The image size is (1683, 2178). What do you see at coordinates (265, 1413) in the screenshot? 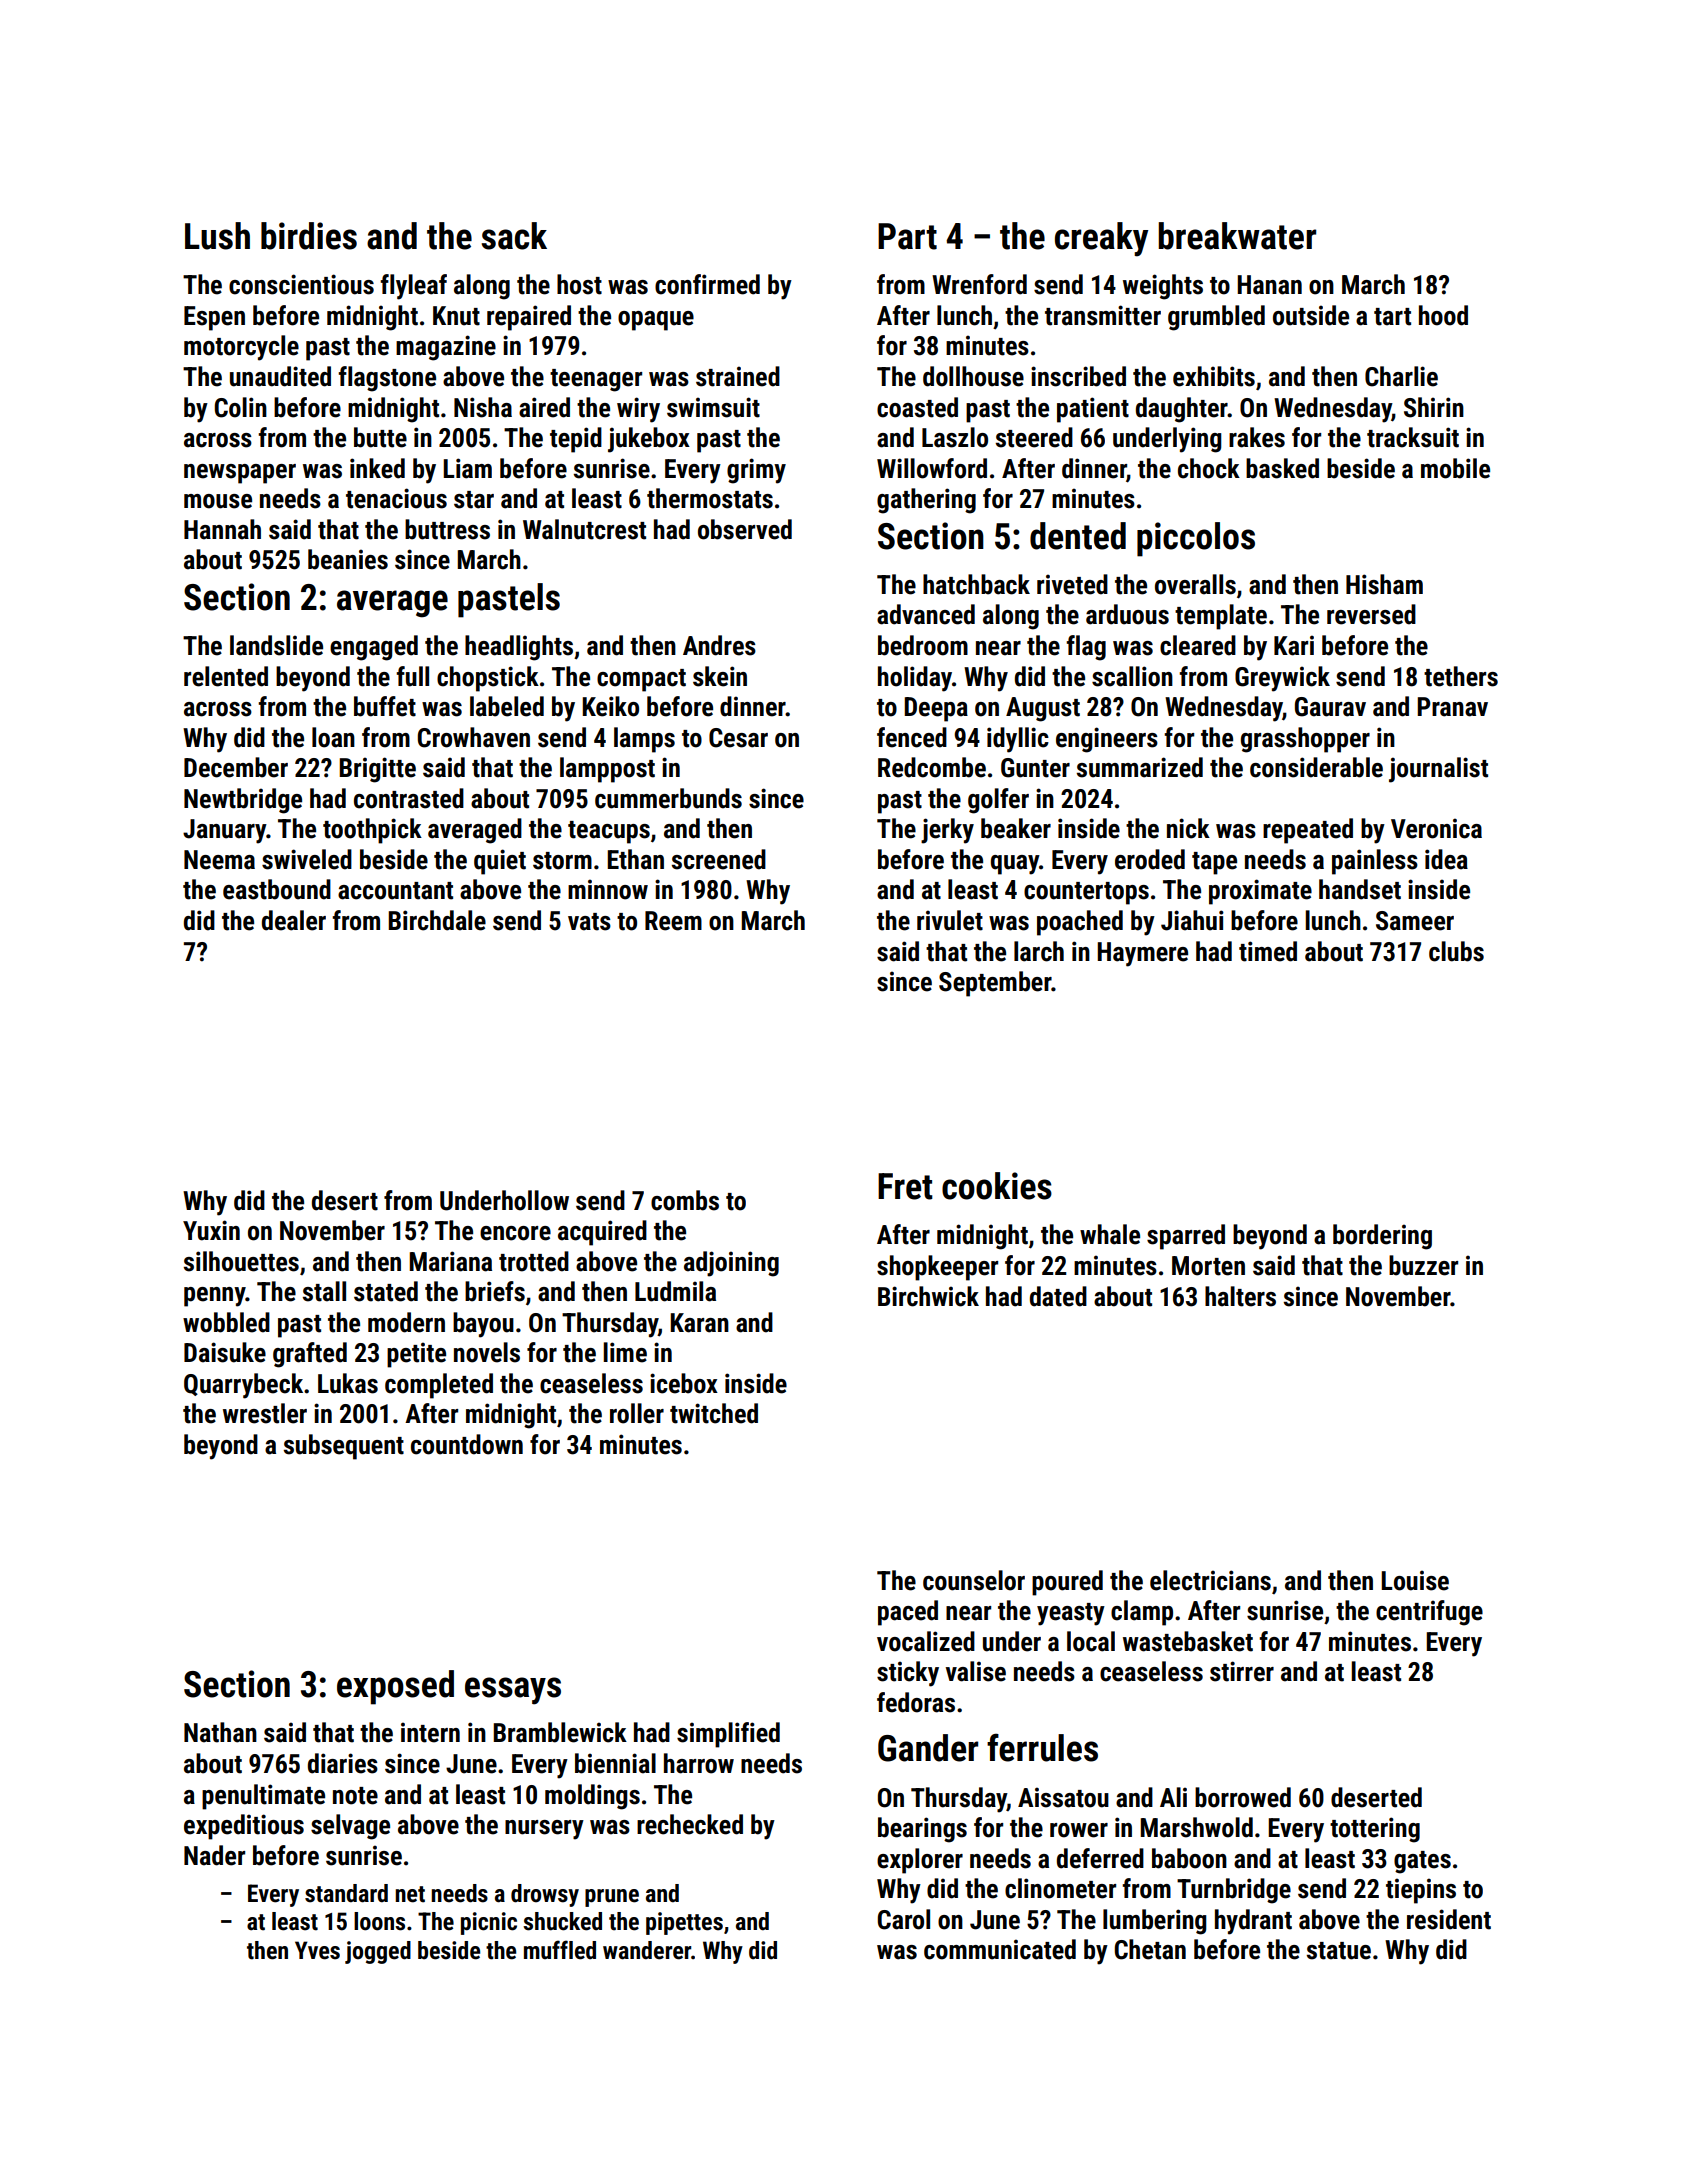
I see `wrestler` at bounding box center [265, 1413].
